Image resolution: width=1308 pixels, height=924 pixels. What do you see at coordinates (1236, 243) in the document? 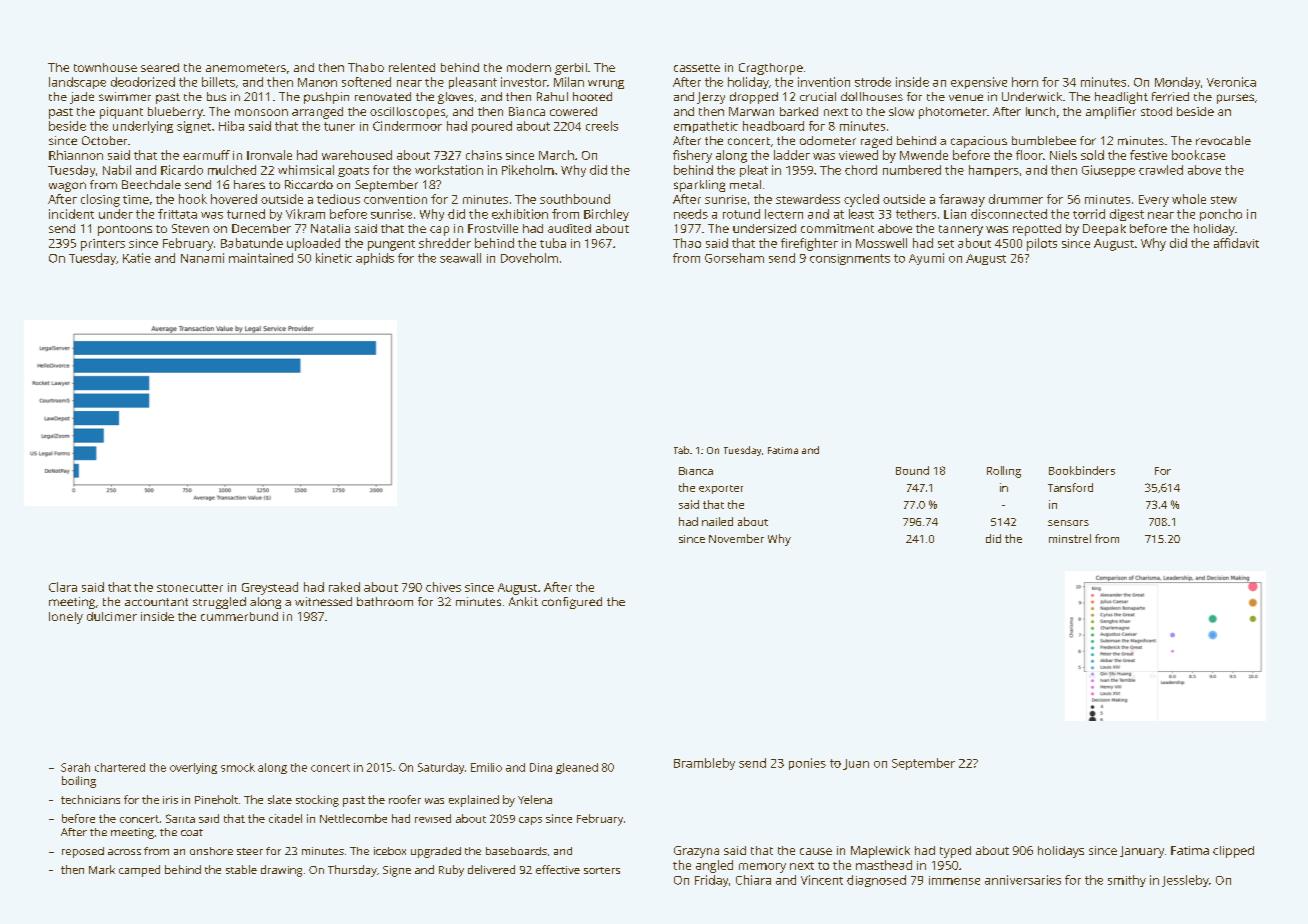
I see `affidavit` at bounding box center [1236, 243].
